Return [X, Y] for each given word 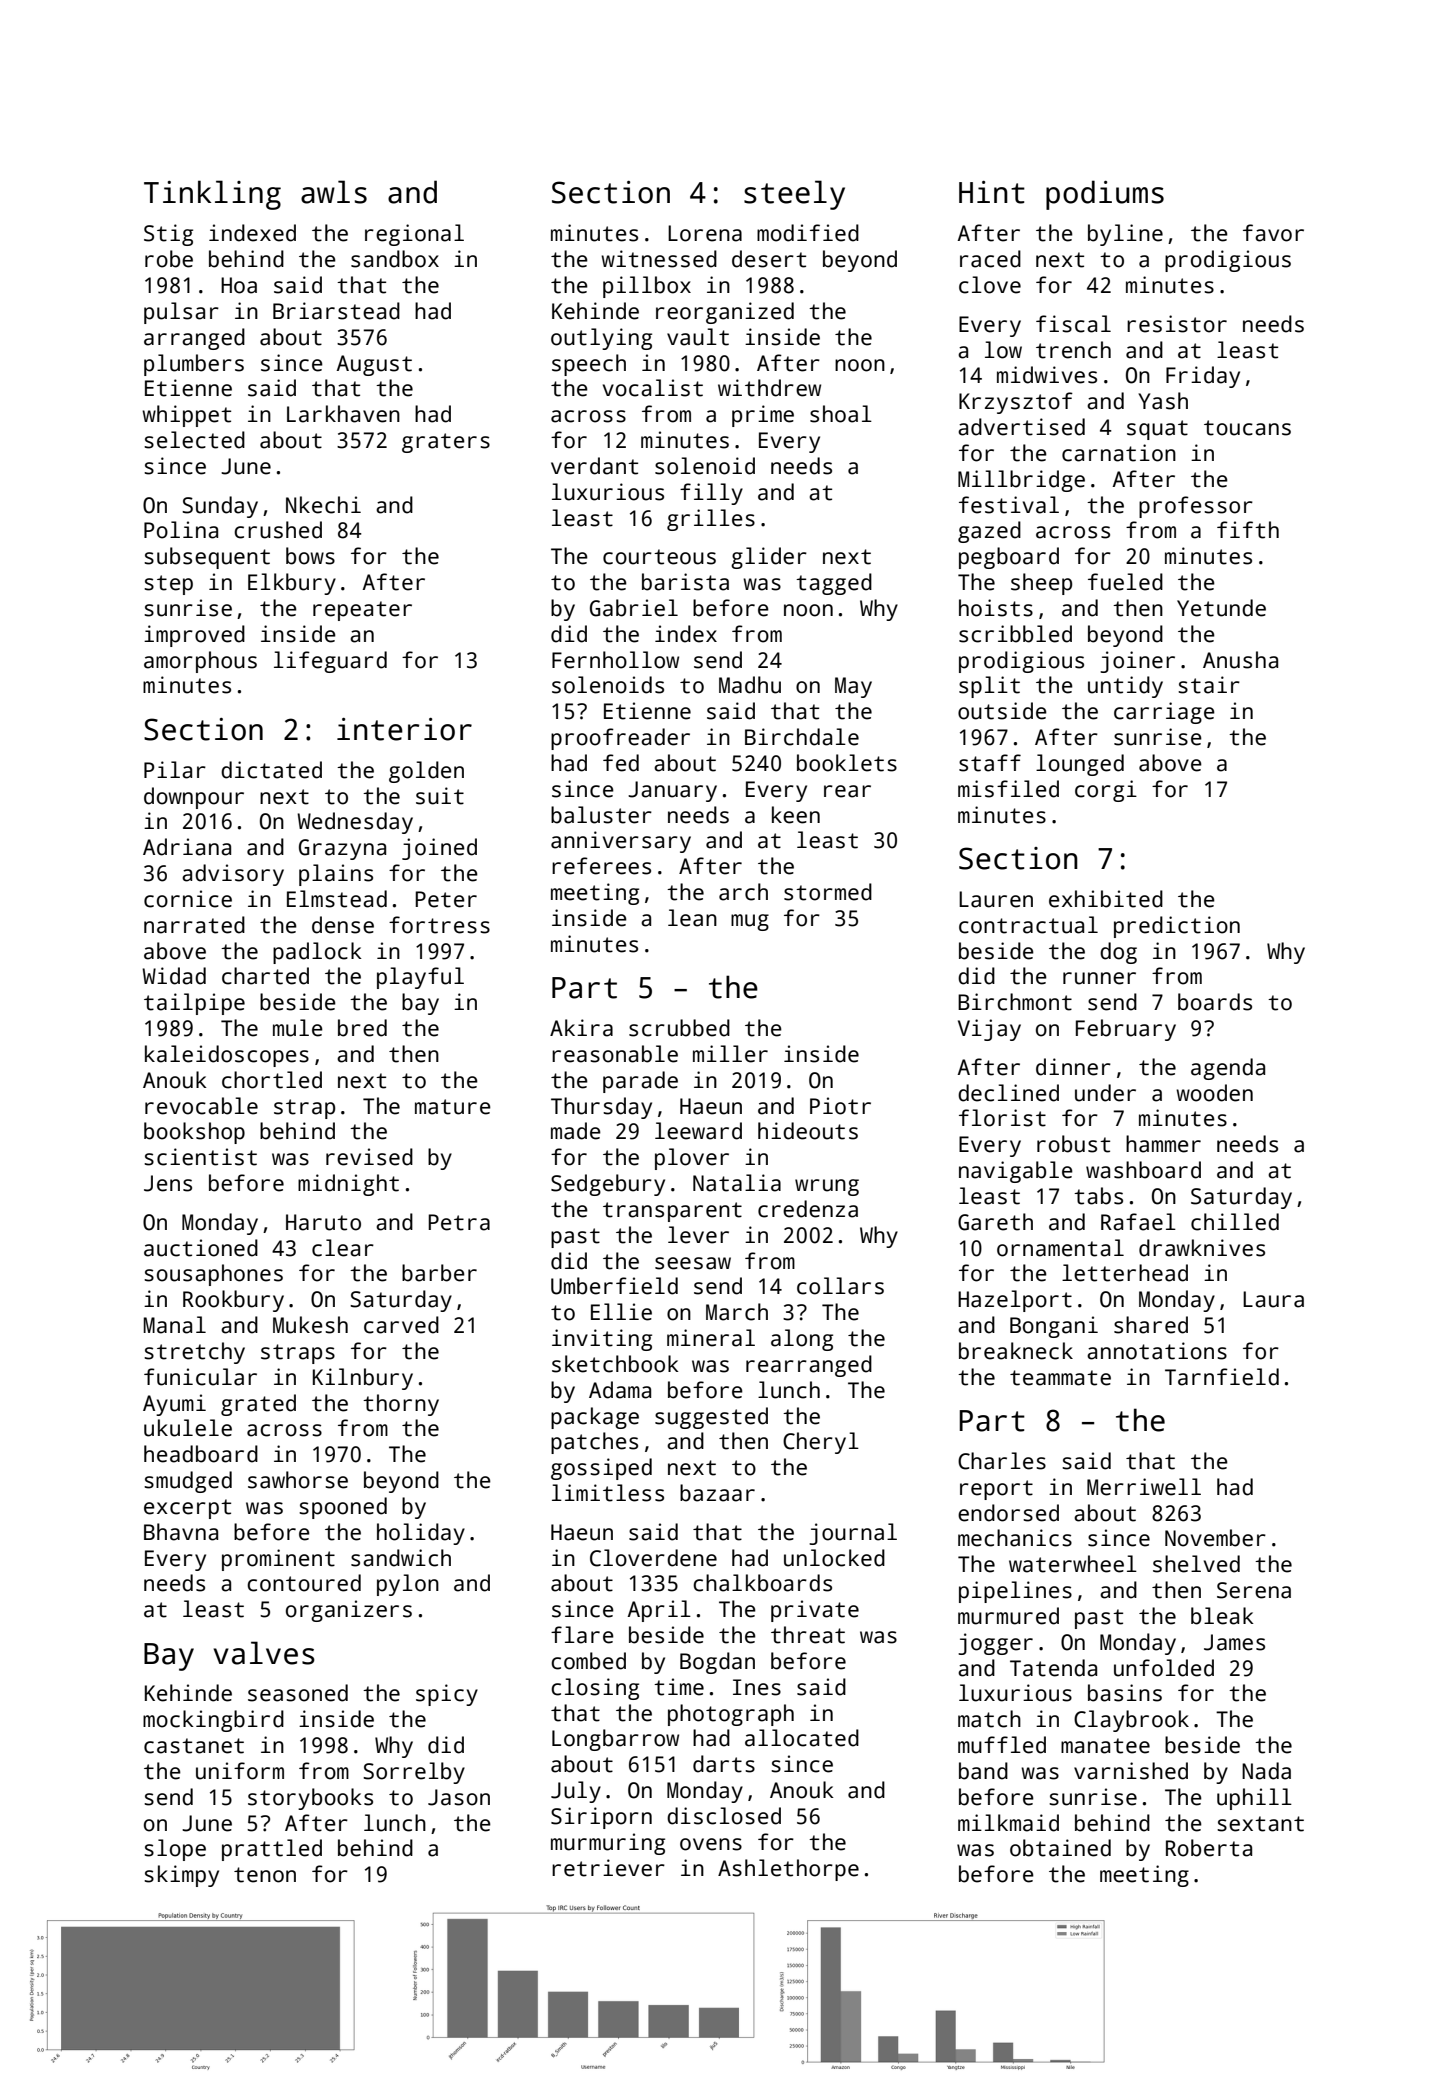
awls [334, 192]
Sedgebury [608, 1185]
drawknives [1202, 1248]
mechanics [1015, 1538]
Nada [1266, 1771]
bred [362, 1028]
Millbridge [1021, 481]
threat [808, 1635]
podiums [1105, 195]
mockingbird [213, 1721]
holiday [421, 1534]
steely [794, 195]
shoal [841, 414]
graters [446, 443]
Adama [620, 1390]
